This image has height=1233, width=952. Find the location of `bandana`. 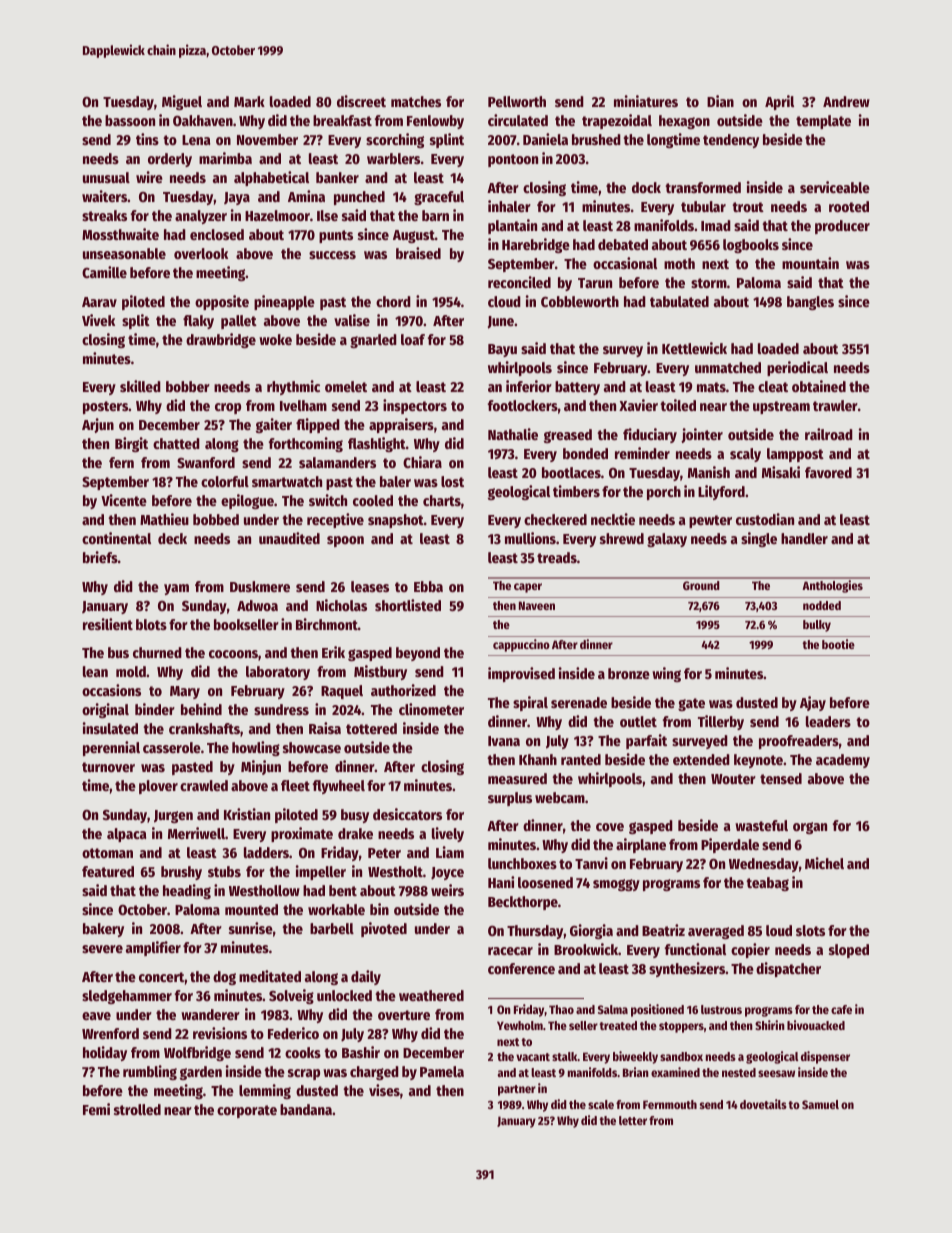

bandana is located at coordinates (306, 1109).
